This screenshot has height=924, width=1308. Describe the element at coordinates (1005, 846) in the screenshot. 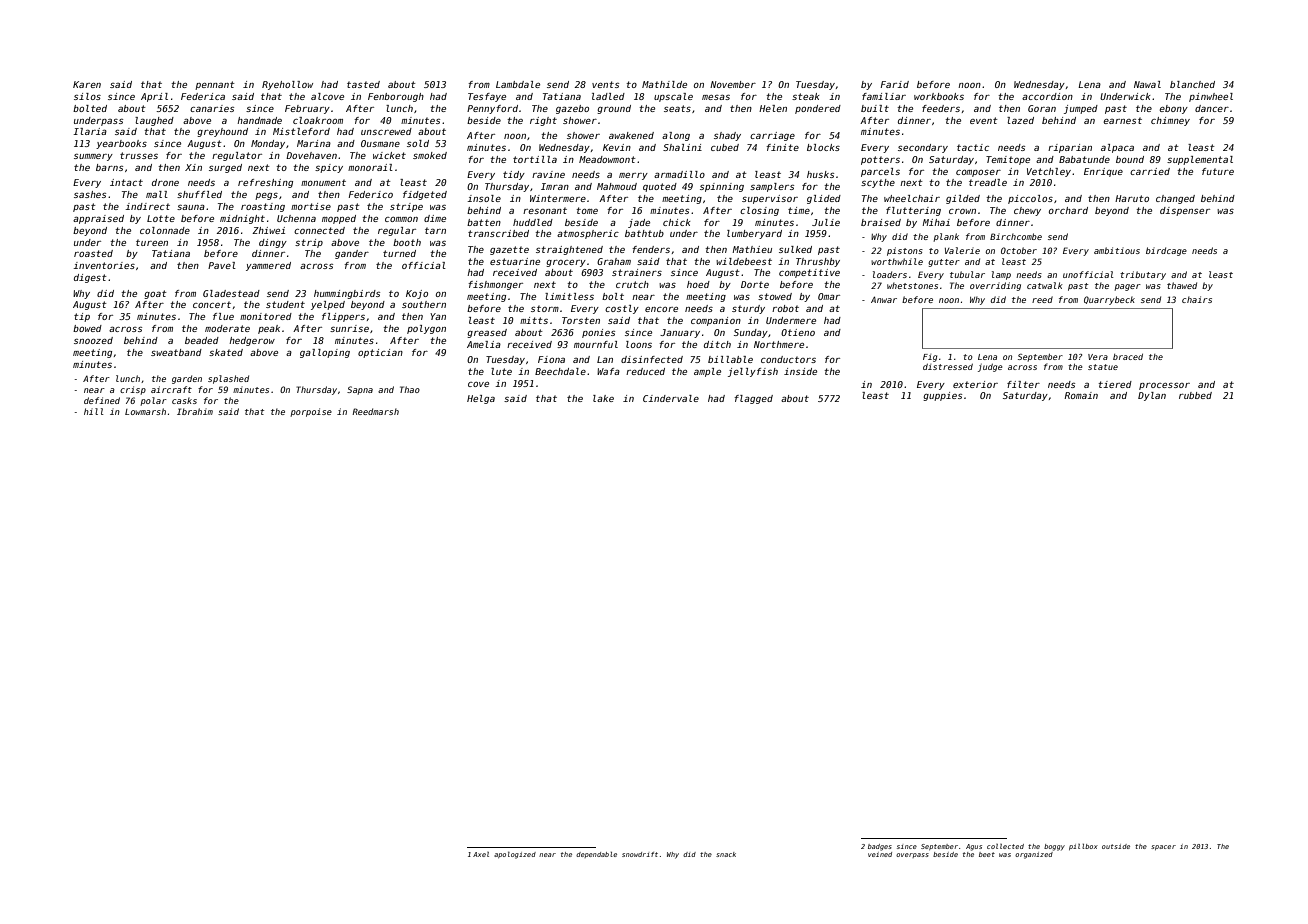

I see `collected` at that location.
